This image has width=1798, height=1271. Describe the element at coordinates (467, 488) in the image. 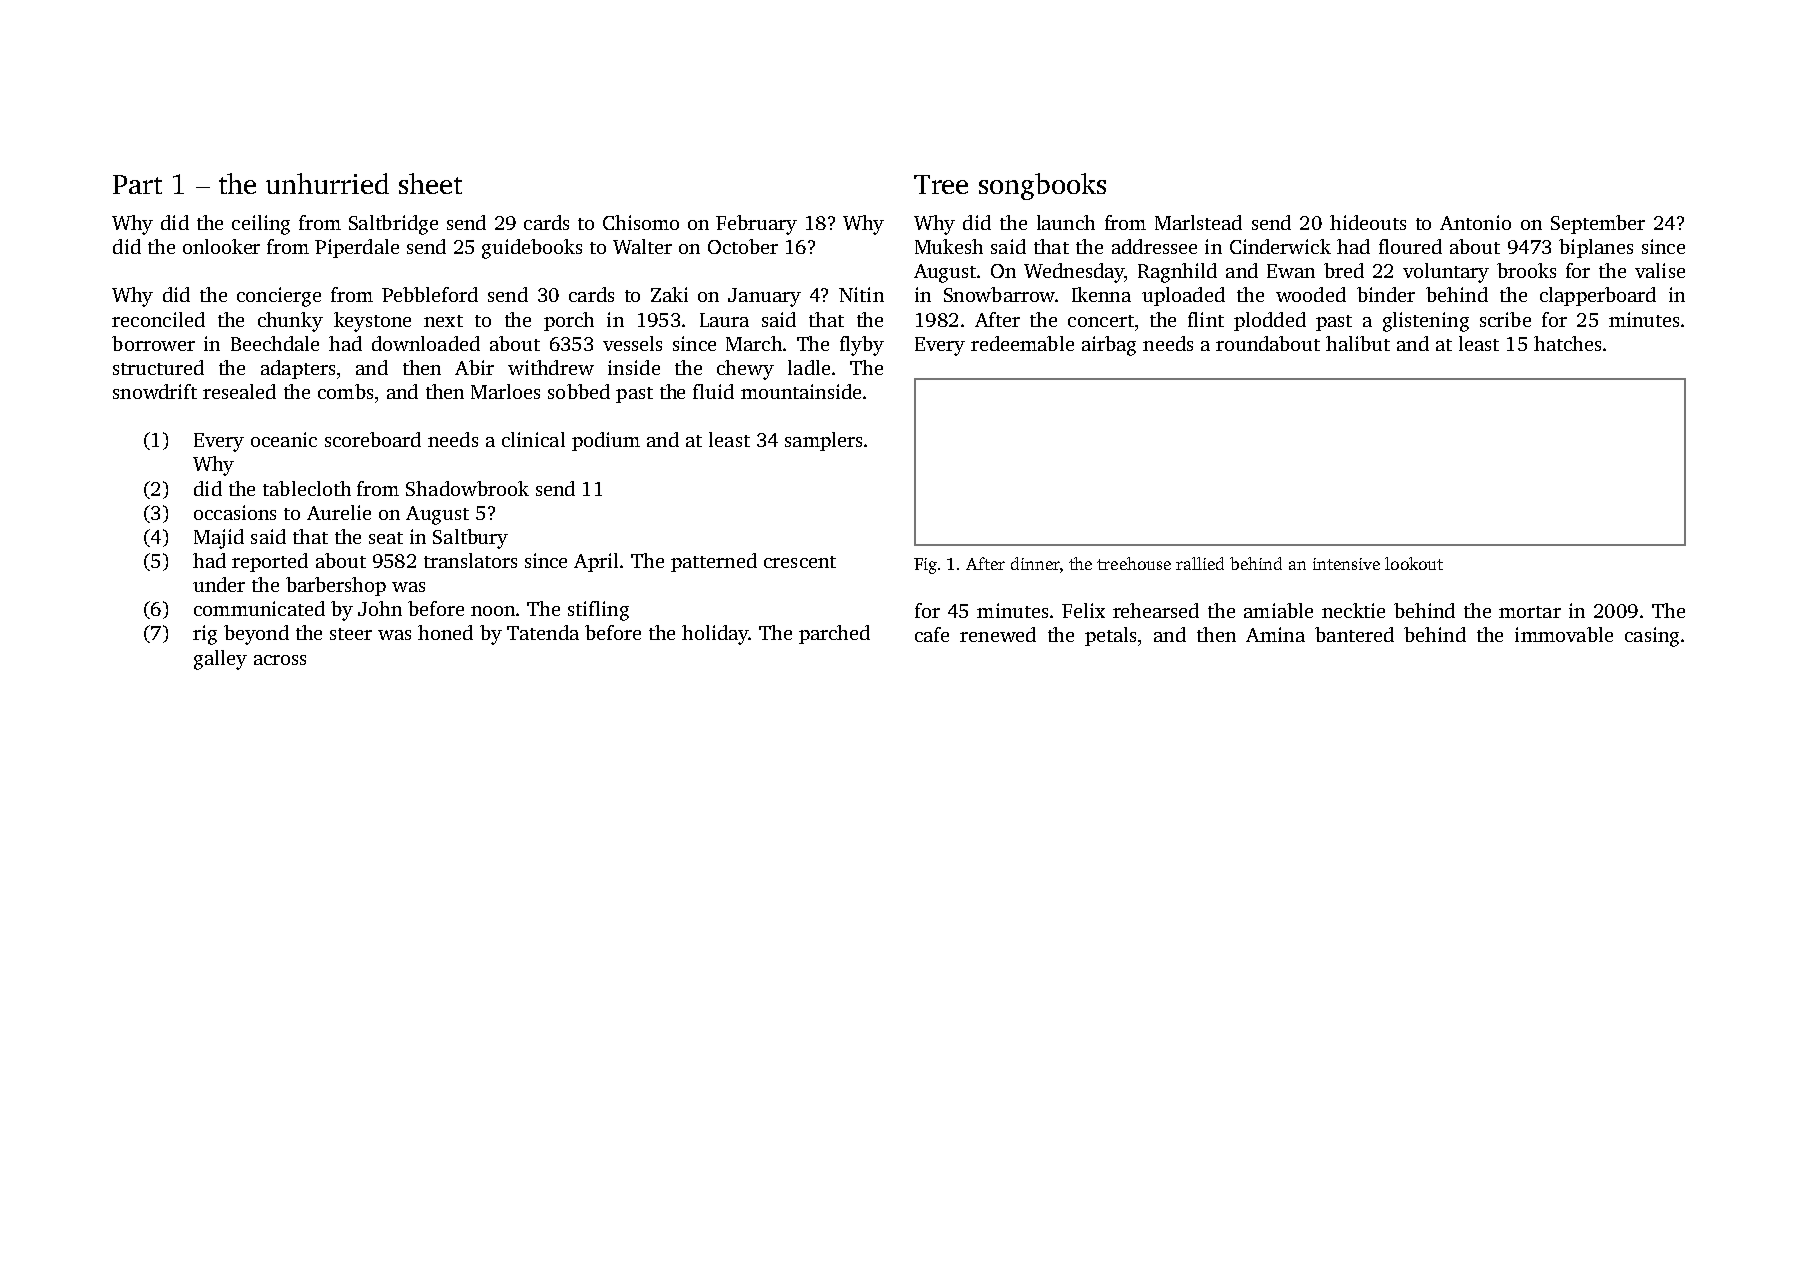

I see `Shadowbrook` at that location.
